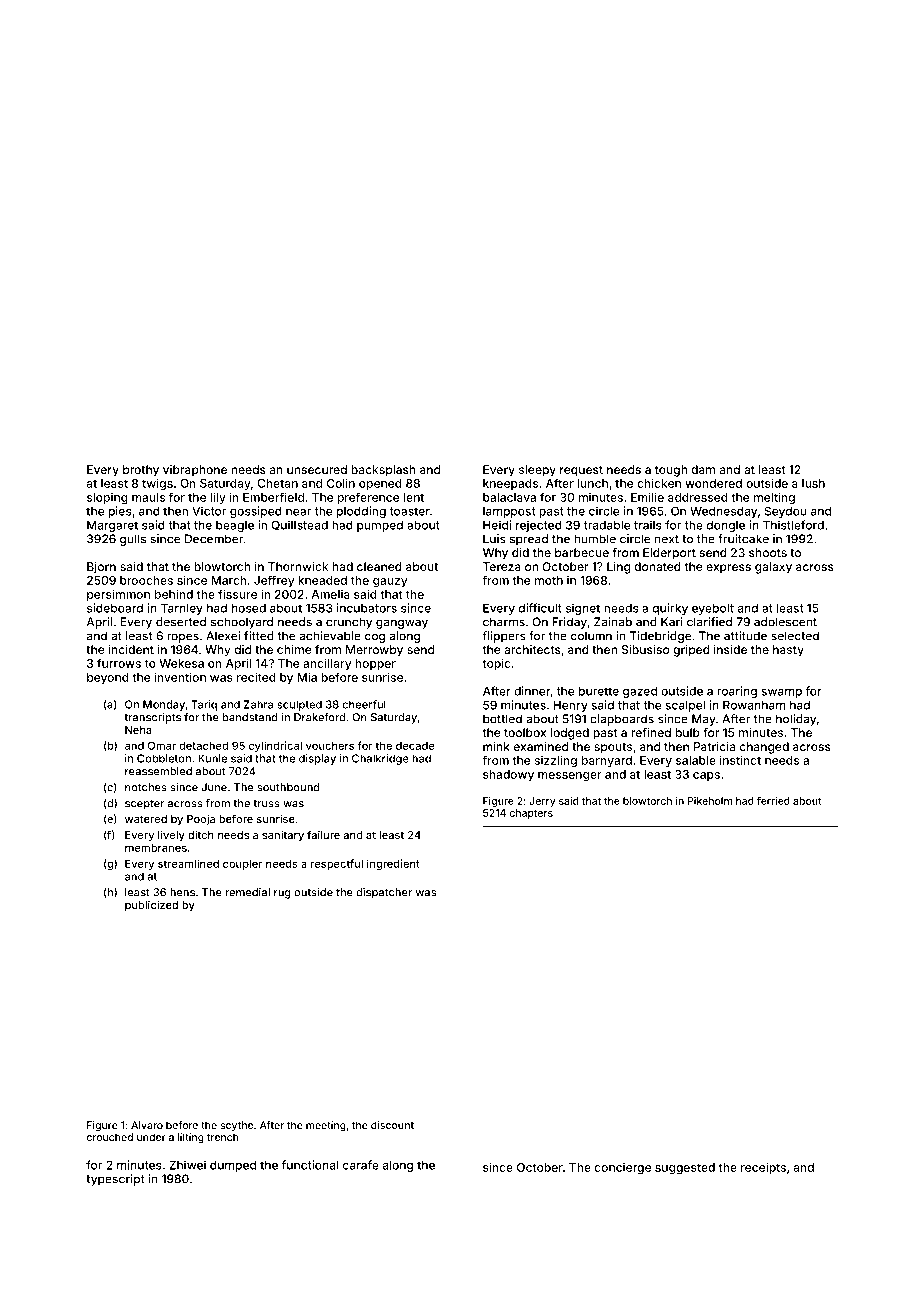  I want to click on opened, so click(380, 484).
